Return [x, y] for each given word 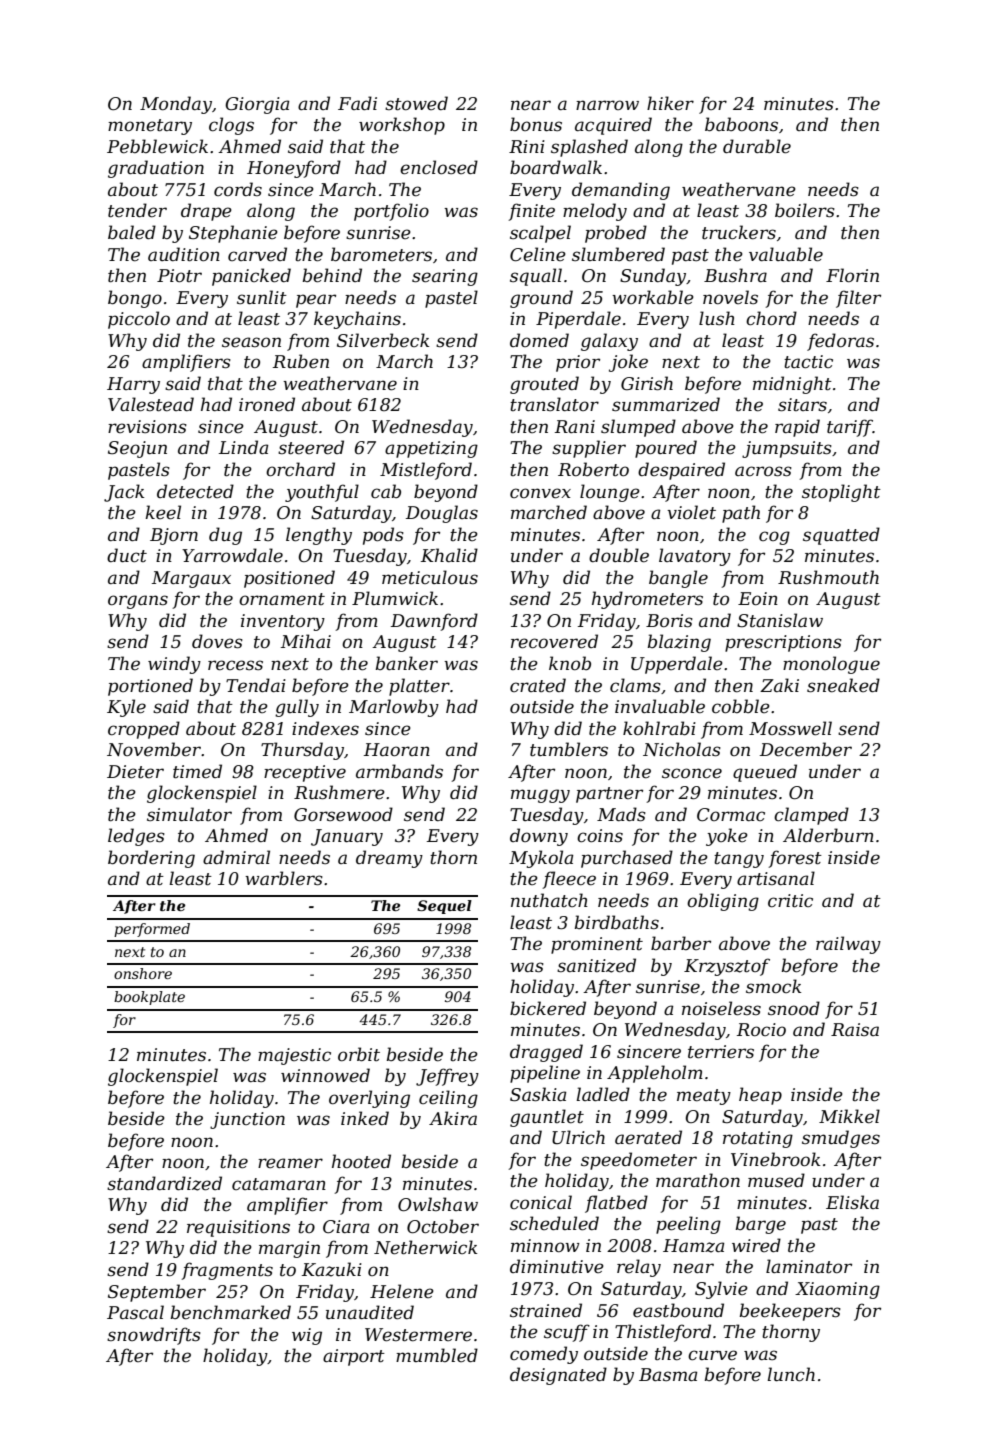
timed [197, 771]
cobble [741, 706]
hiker [670, 103]
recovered [554, 641]
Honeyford [294, 169]
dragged [546, 1053]
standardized [164, 1183]
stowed [416, 103]
